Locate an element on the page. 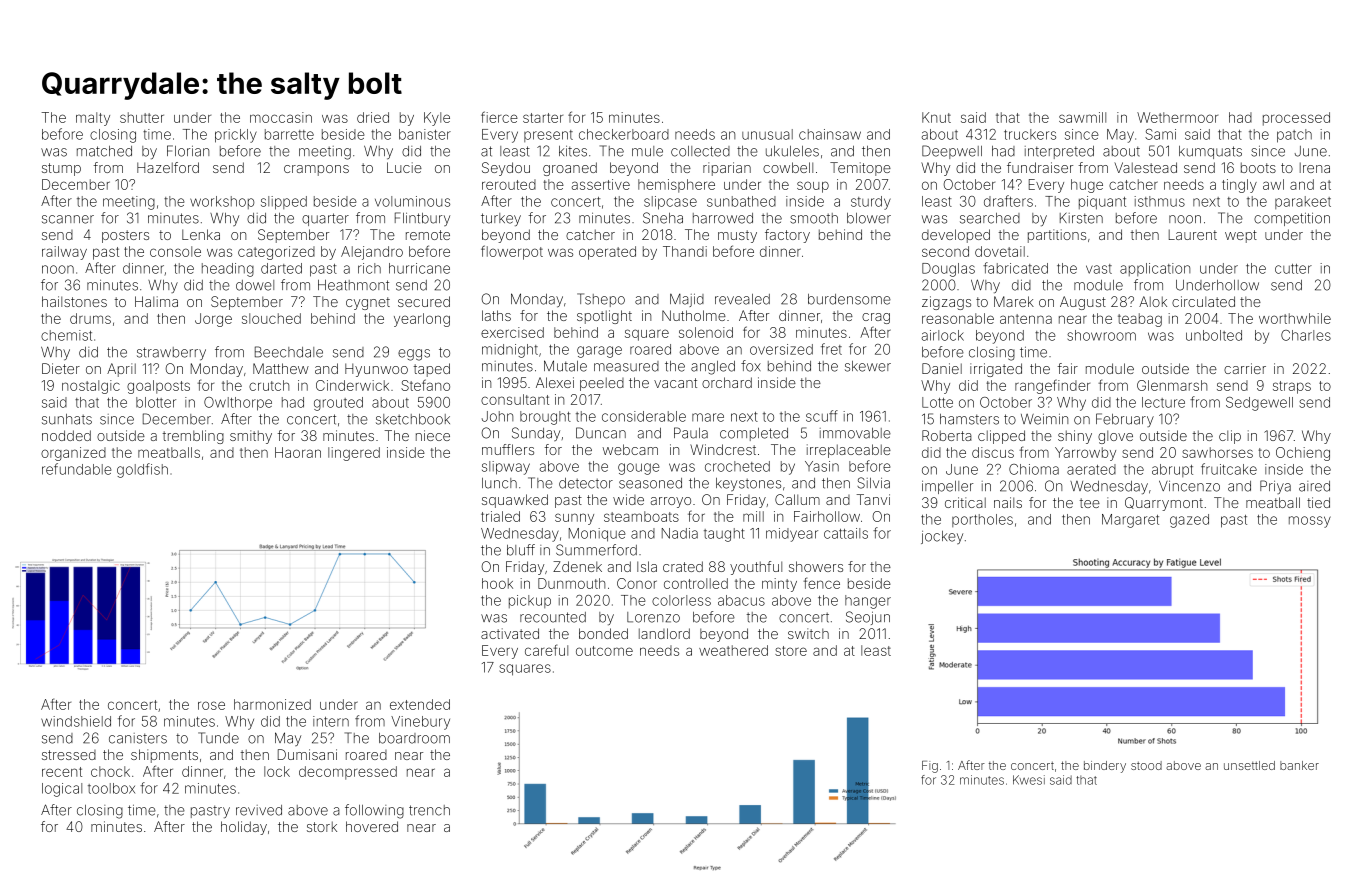 The width and height of the page is (1372, 887). hovered is located at coordinates (372, 826).
